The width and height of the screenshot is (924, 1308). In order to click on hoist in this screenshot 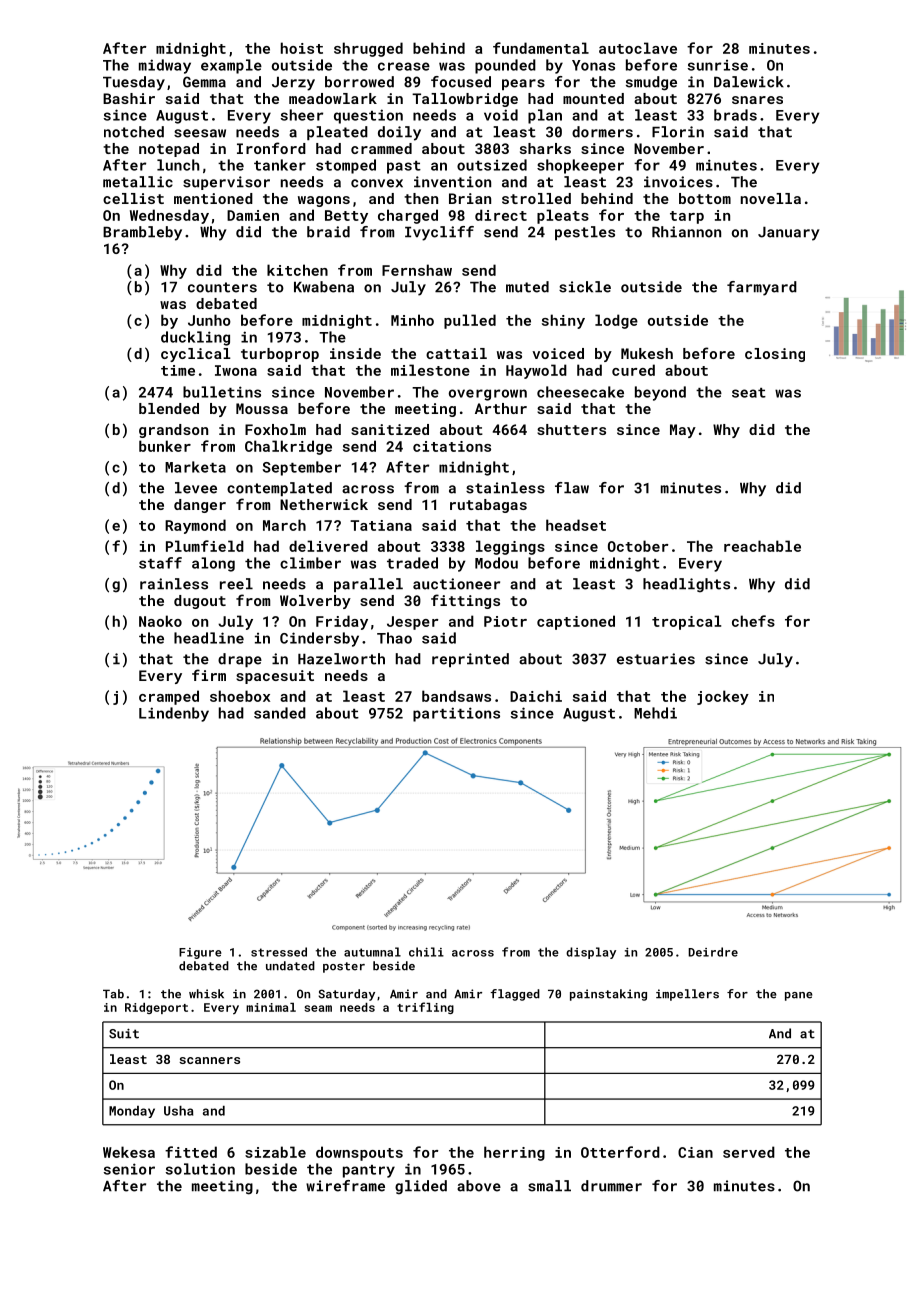, I will do `click(302, 48)`.
